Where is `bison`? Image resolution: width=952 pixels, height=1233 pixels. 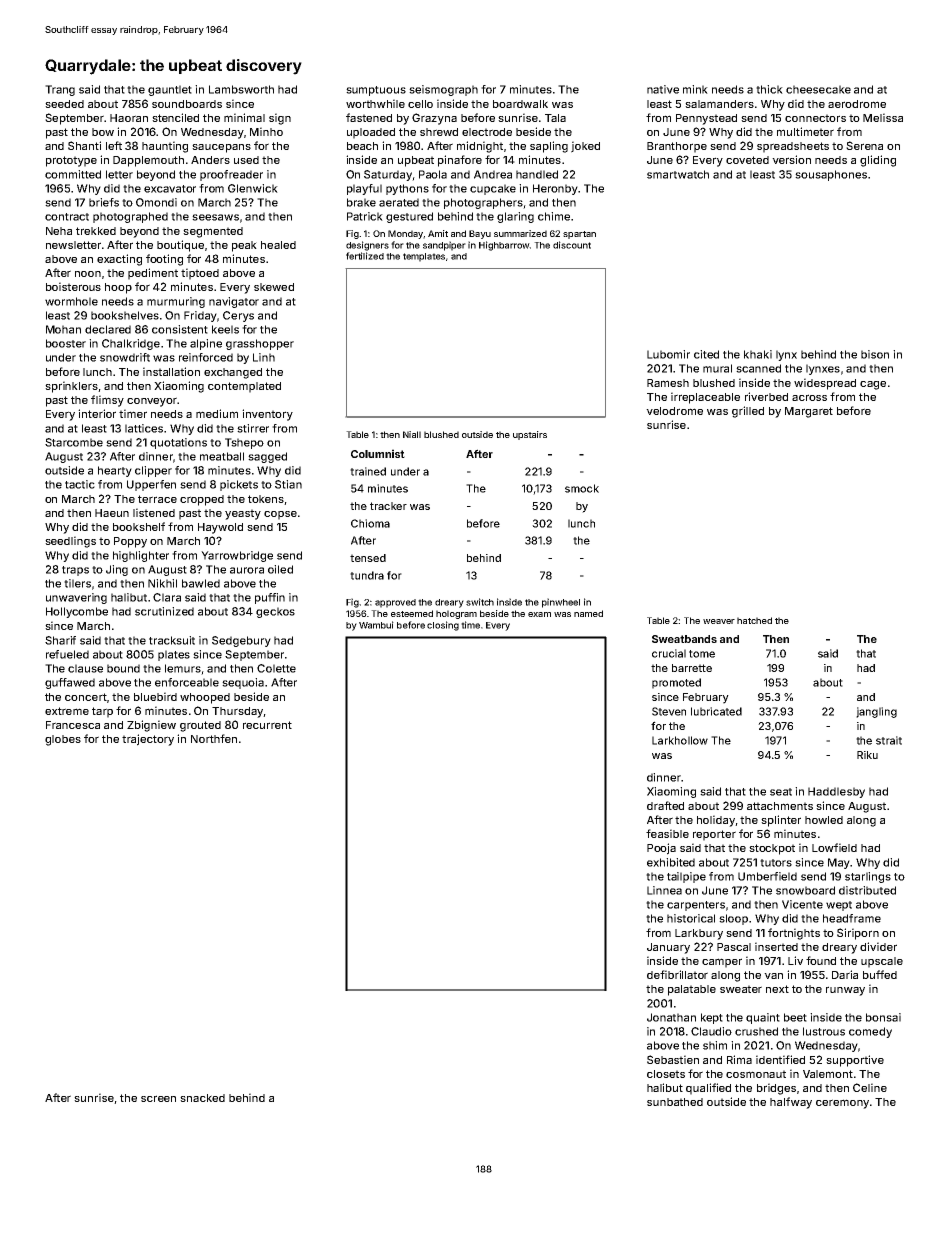
bison is located at coordinates (875, 354).
